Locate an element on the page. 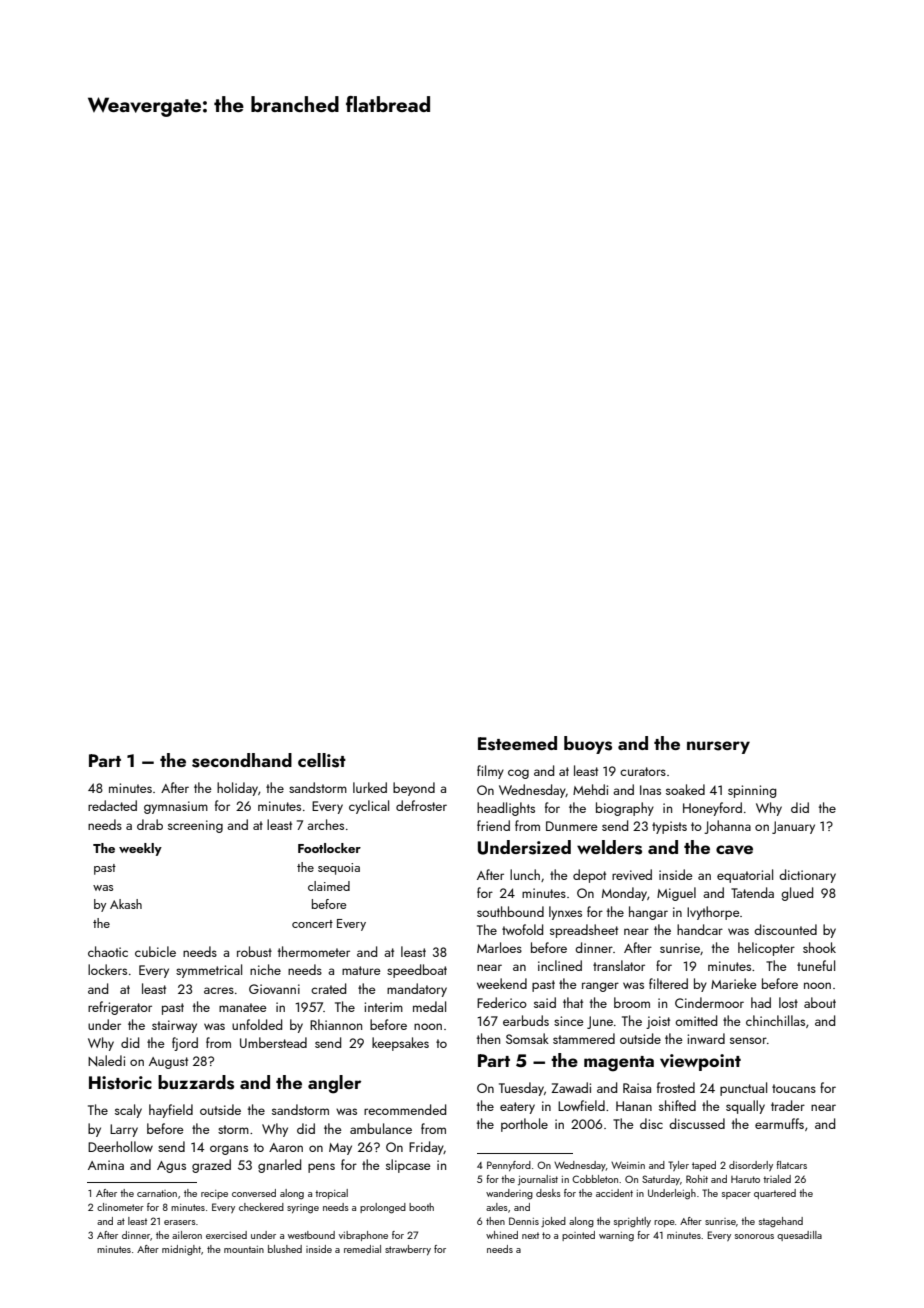  refrigerator is located at coordinates (120, 1008).
